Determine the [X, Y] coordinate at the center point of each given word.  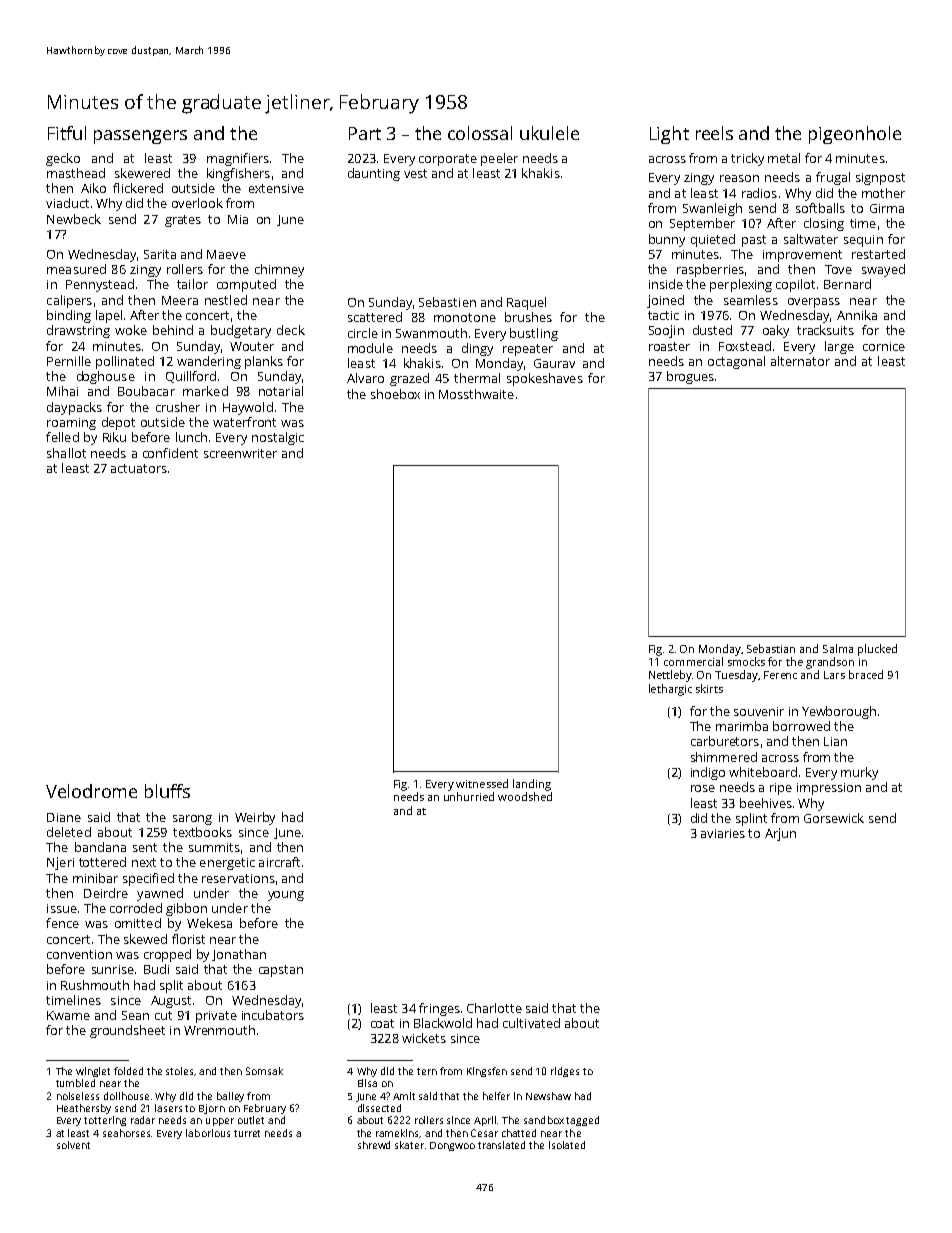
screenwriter [240, 453]
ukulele [549, 133]
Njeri [60, 863]
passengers [140, 137]
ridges [565, 1072]
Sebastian [771, 648]
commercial [693, 661]
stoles [180, 1071]
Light [669, 135]
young [286, 896]
